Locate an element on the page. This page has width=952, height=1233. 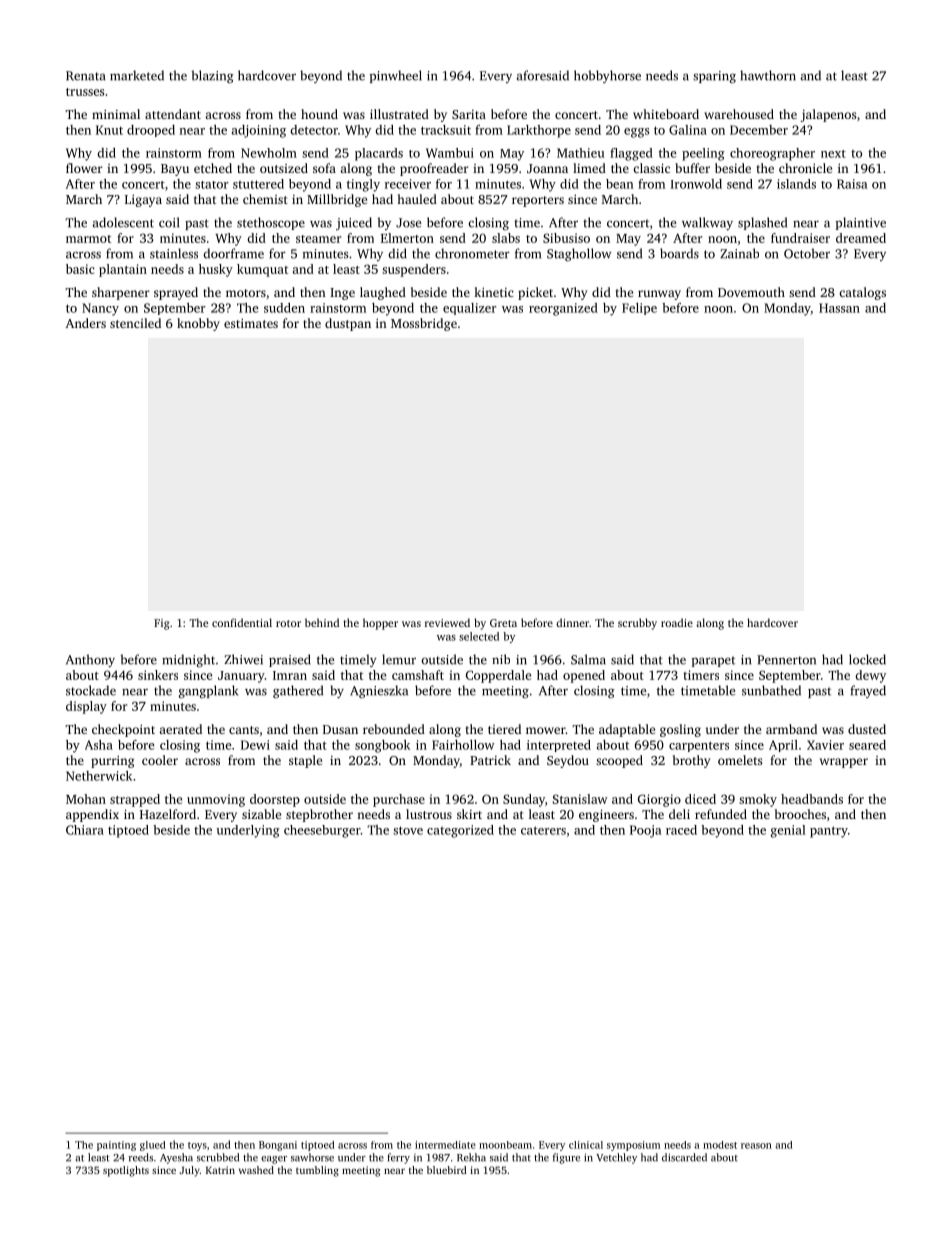
caterers is located at coordinates (543, 830).
